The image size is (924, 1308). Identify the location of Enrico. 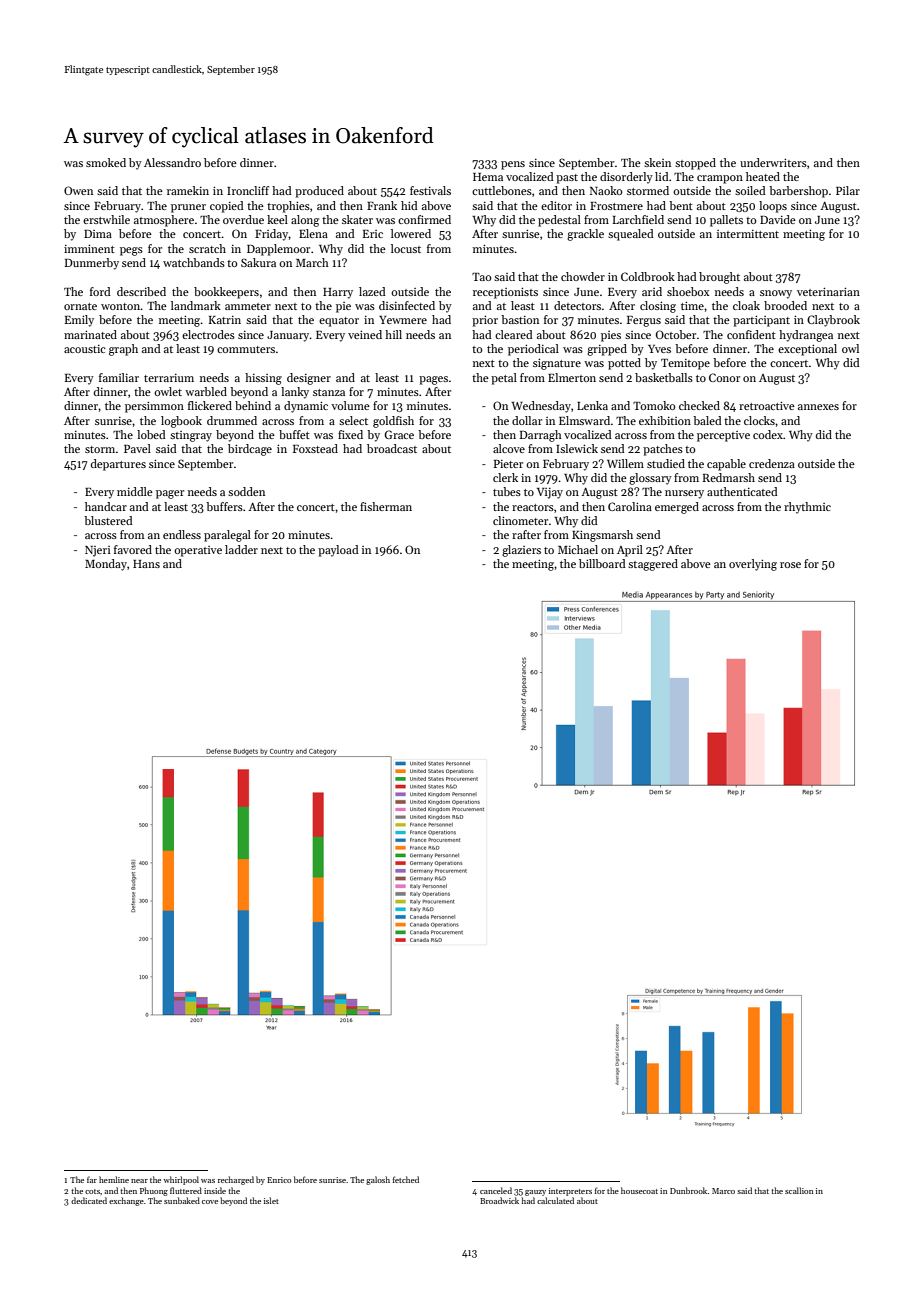
(279, 1180).
